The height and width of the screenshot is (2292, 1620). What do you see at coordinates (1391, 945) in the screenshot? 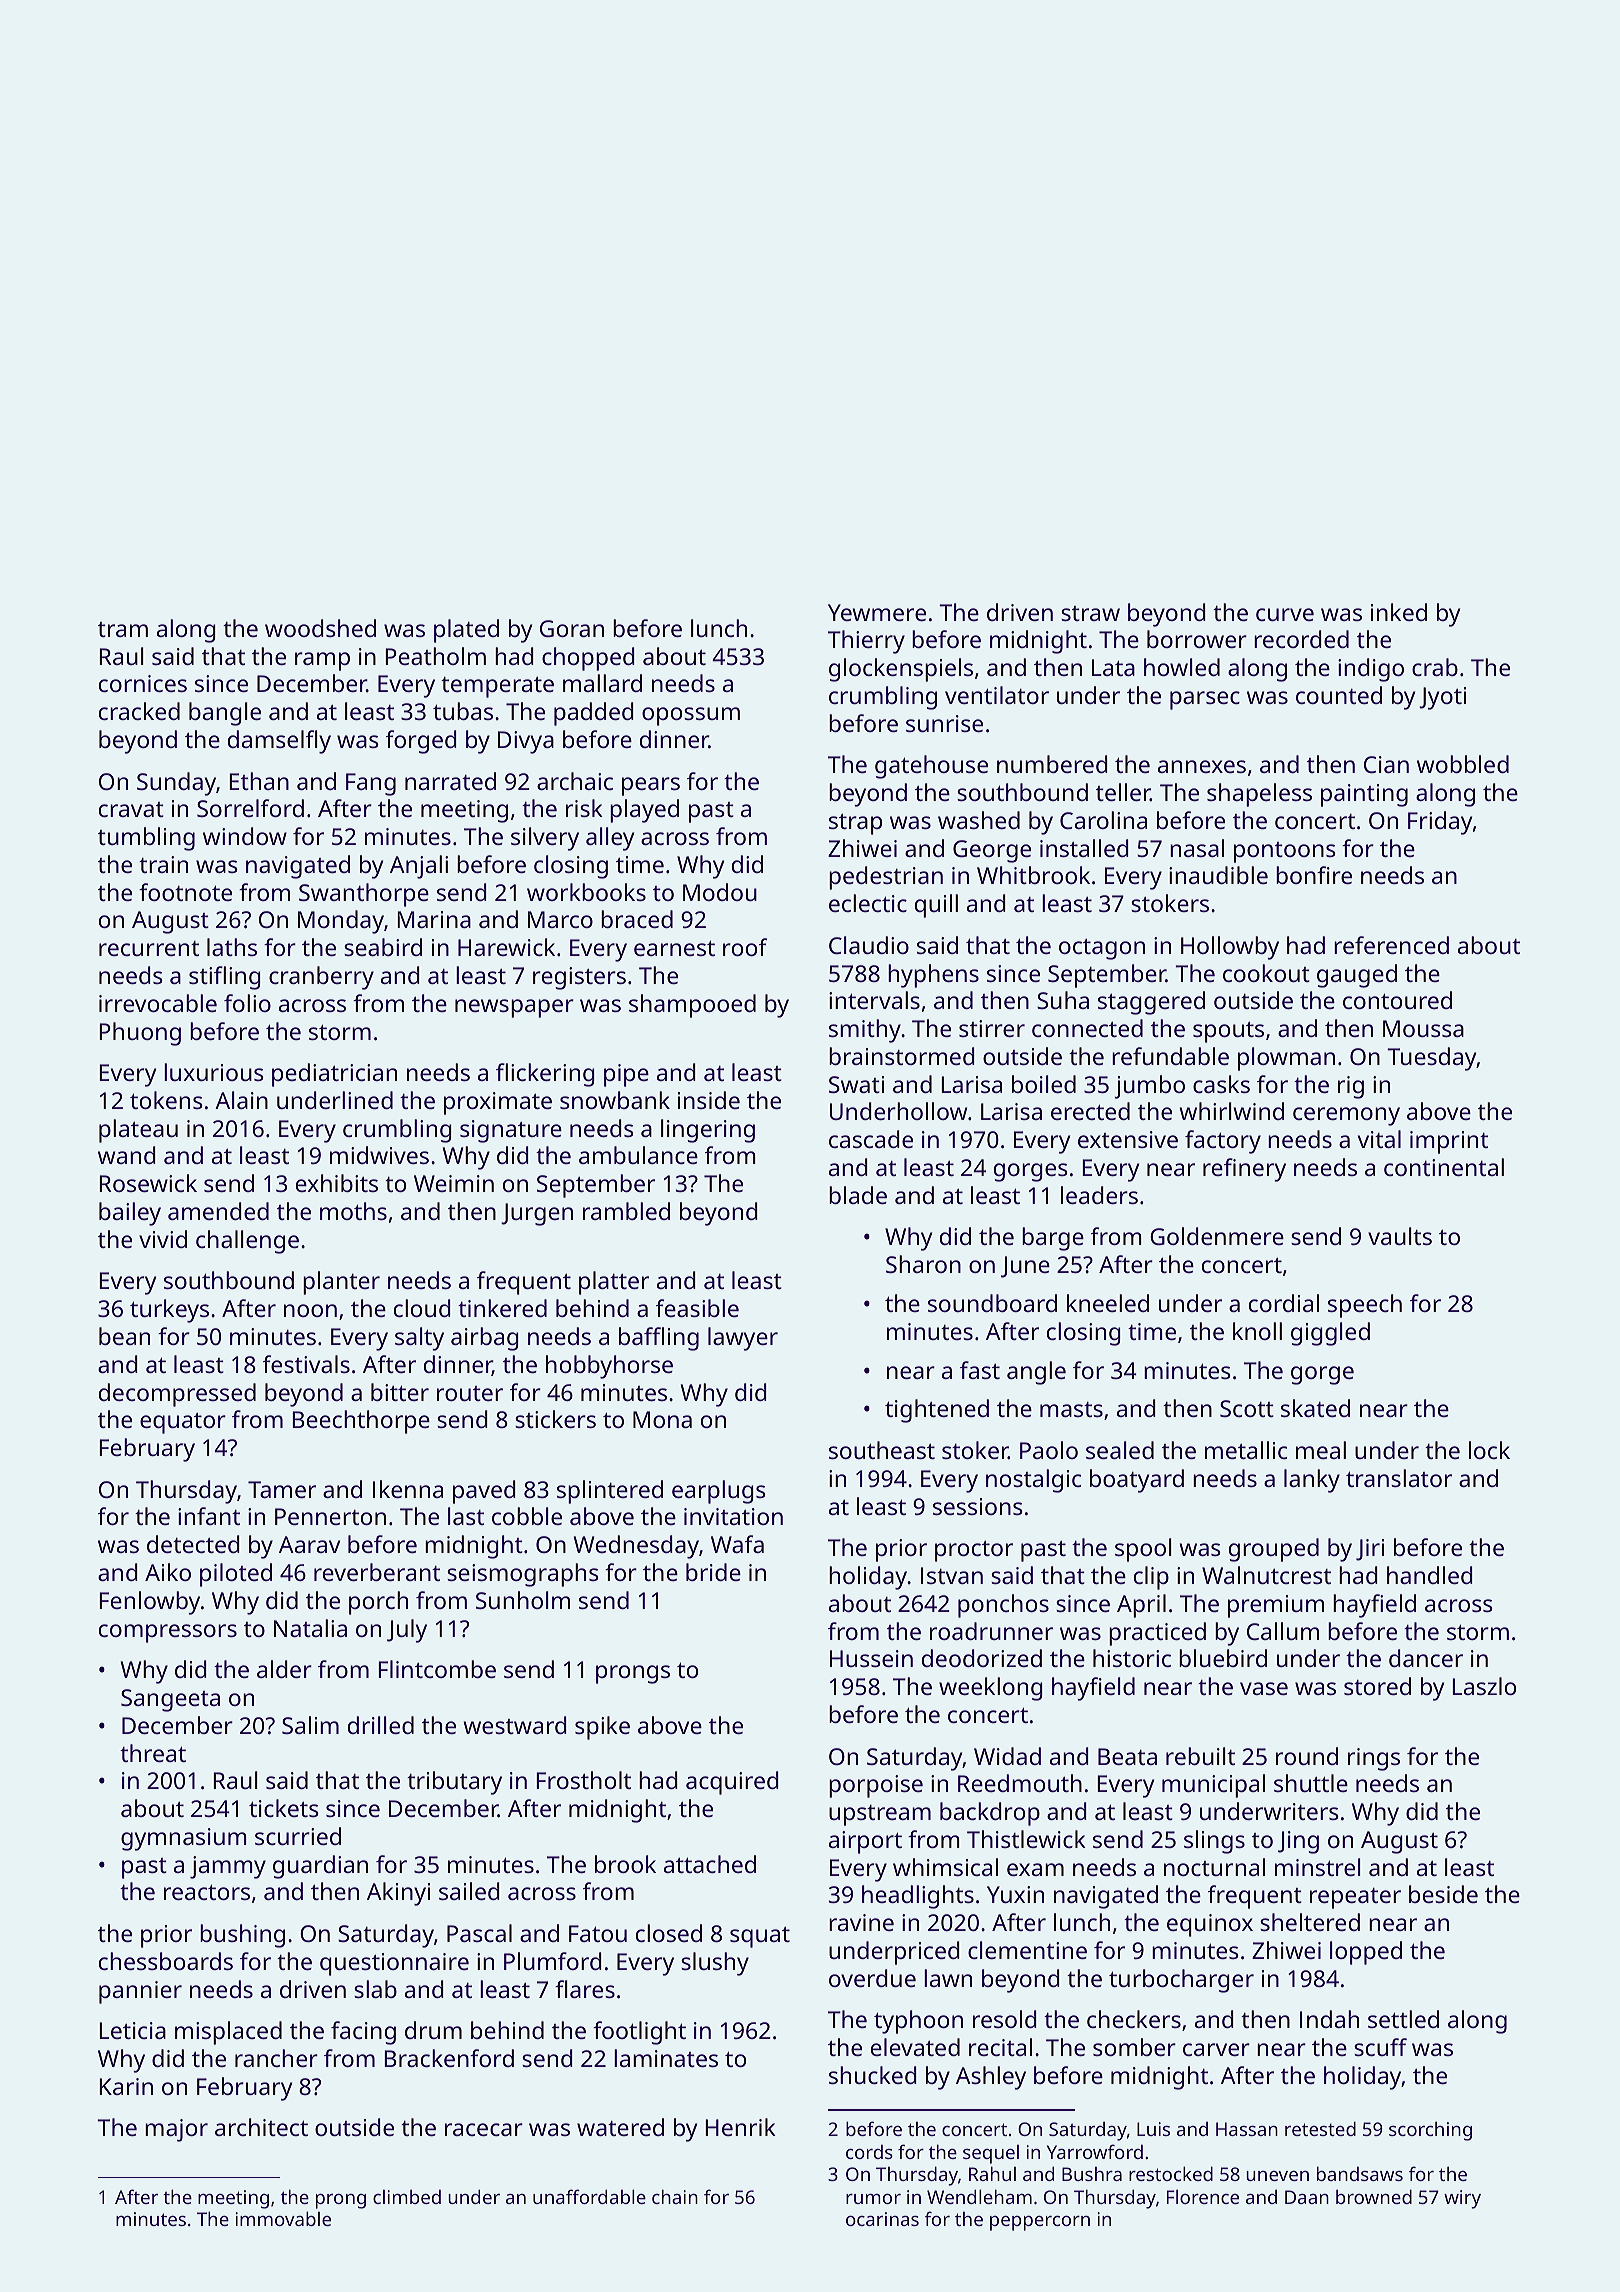
I see `referenced` at bounding box center [1391, 945].
